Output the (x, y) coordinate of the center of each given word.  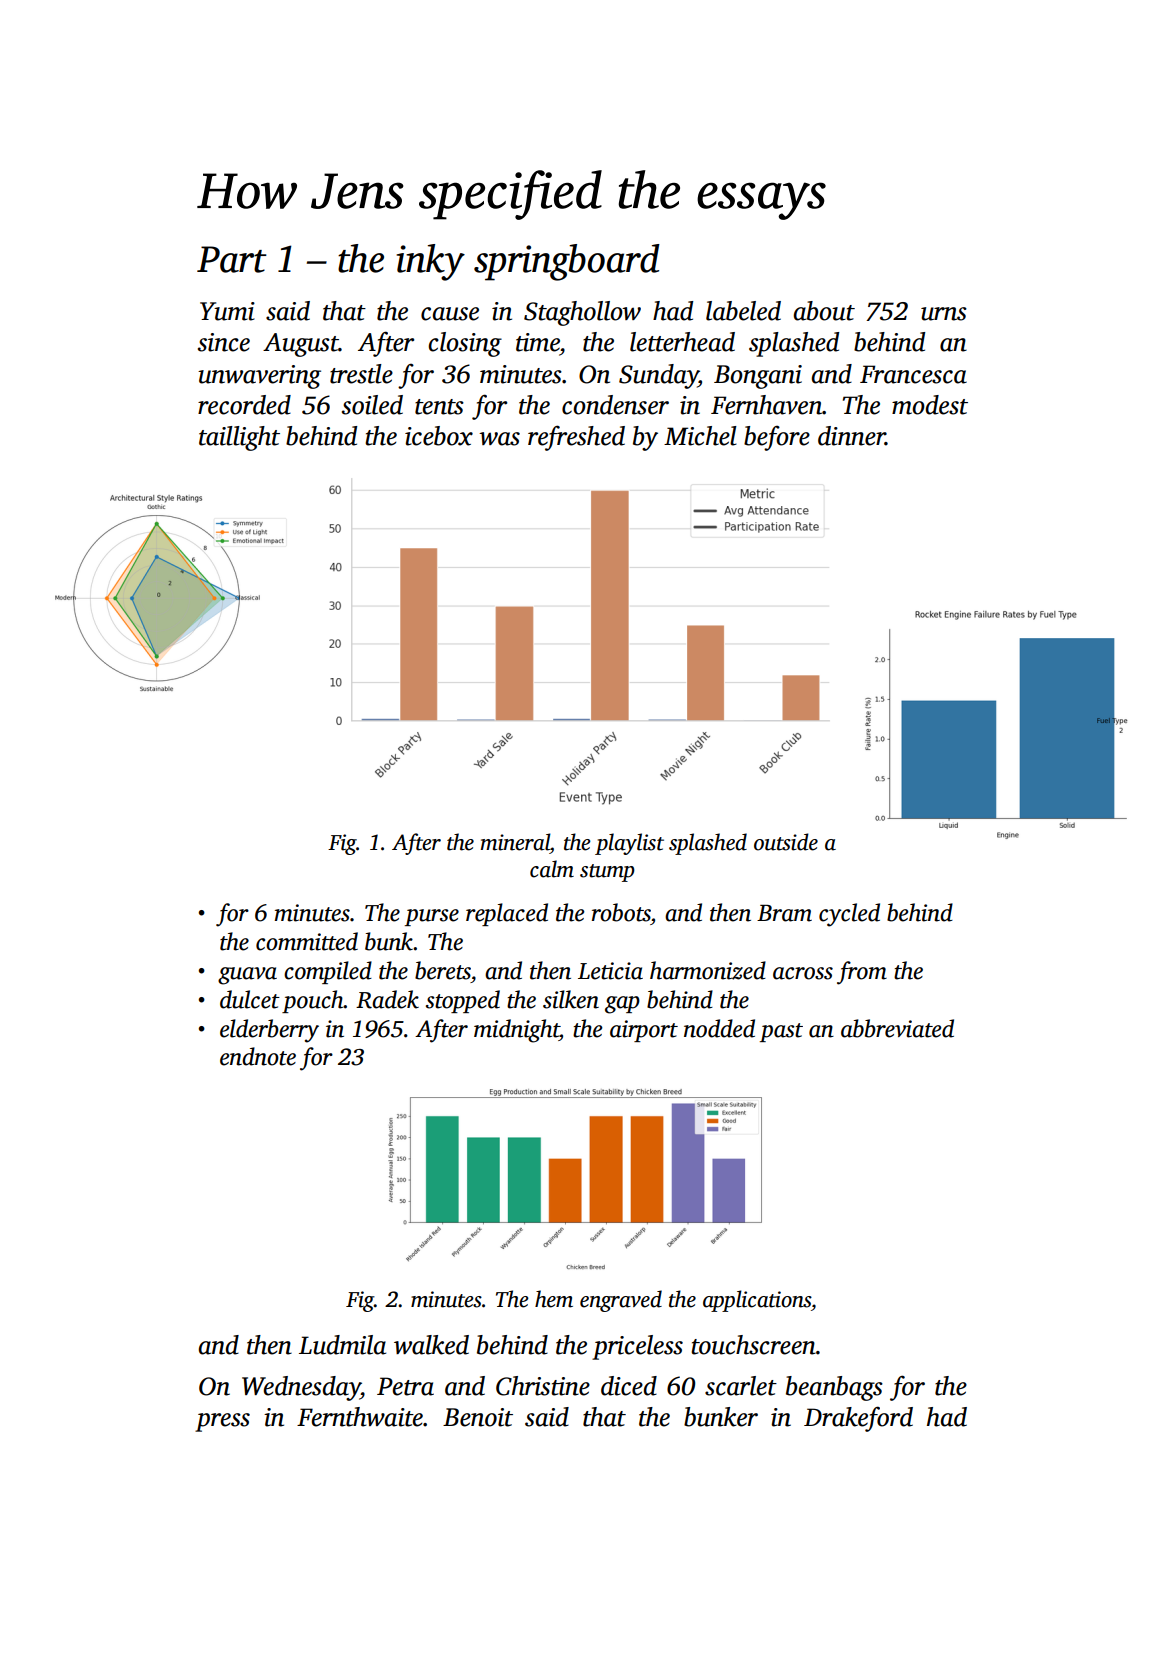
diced (629, 1386)
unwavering (259, 377)
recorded (244, 405)
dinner (851, 436)
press (222, 1422)
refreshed (576, 438)
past (781, 1032)
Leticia (610, 971)
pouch (313, 1001)
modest (930, 405)
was (499, 439)
